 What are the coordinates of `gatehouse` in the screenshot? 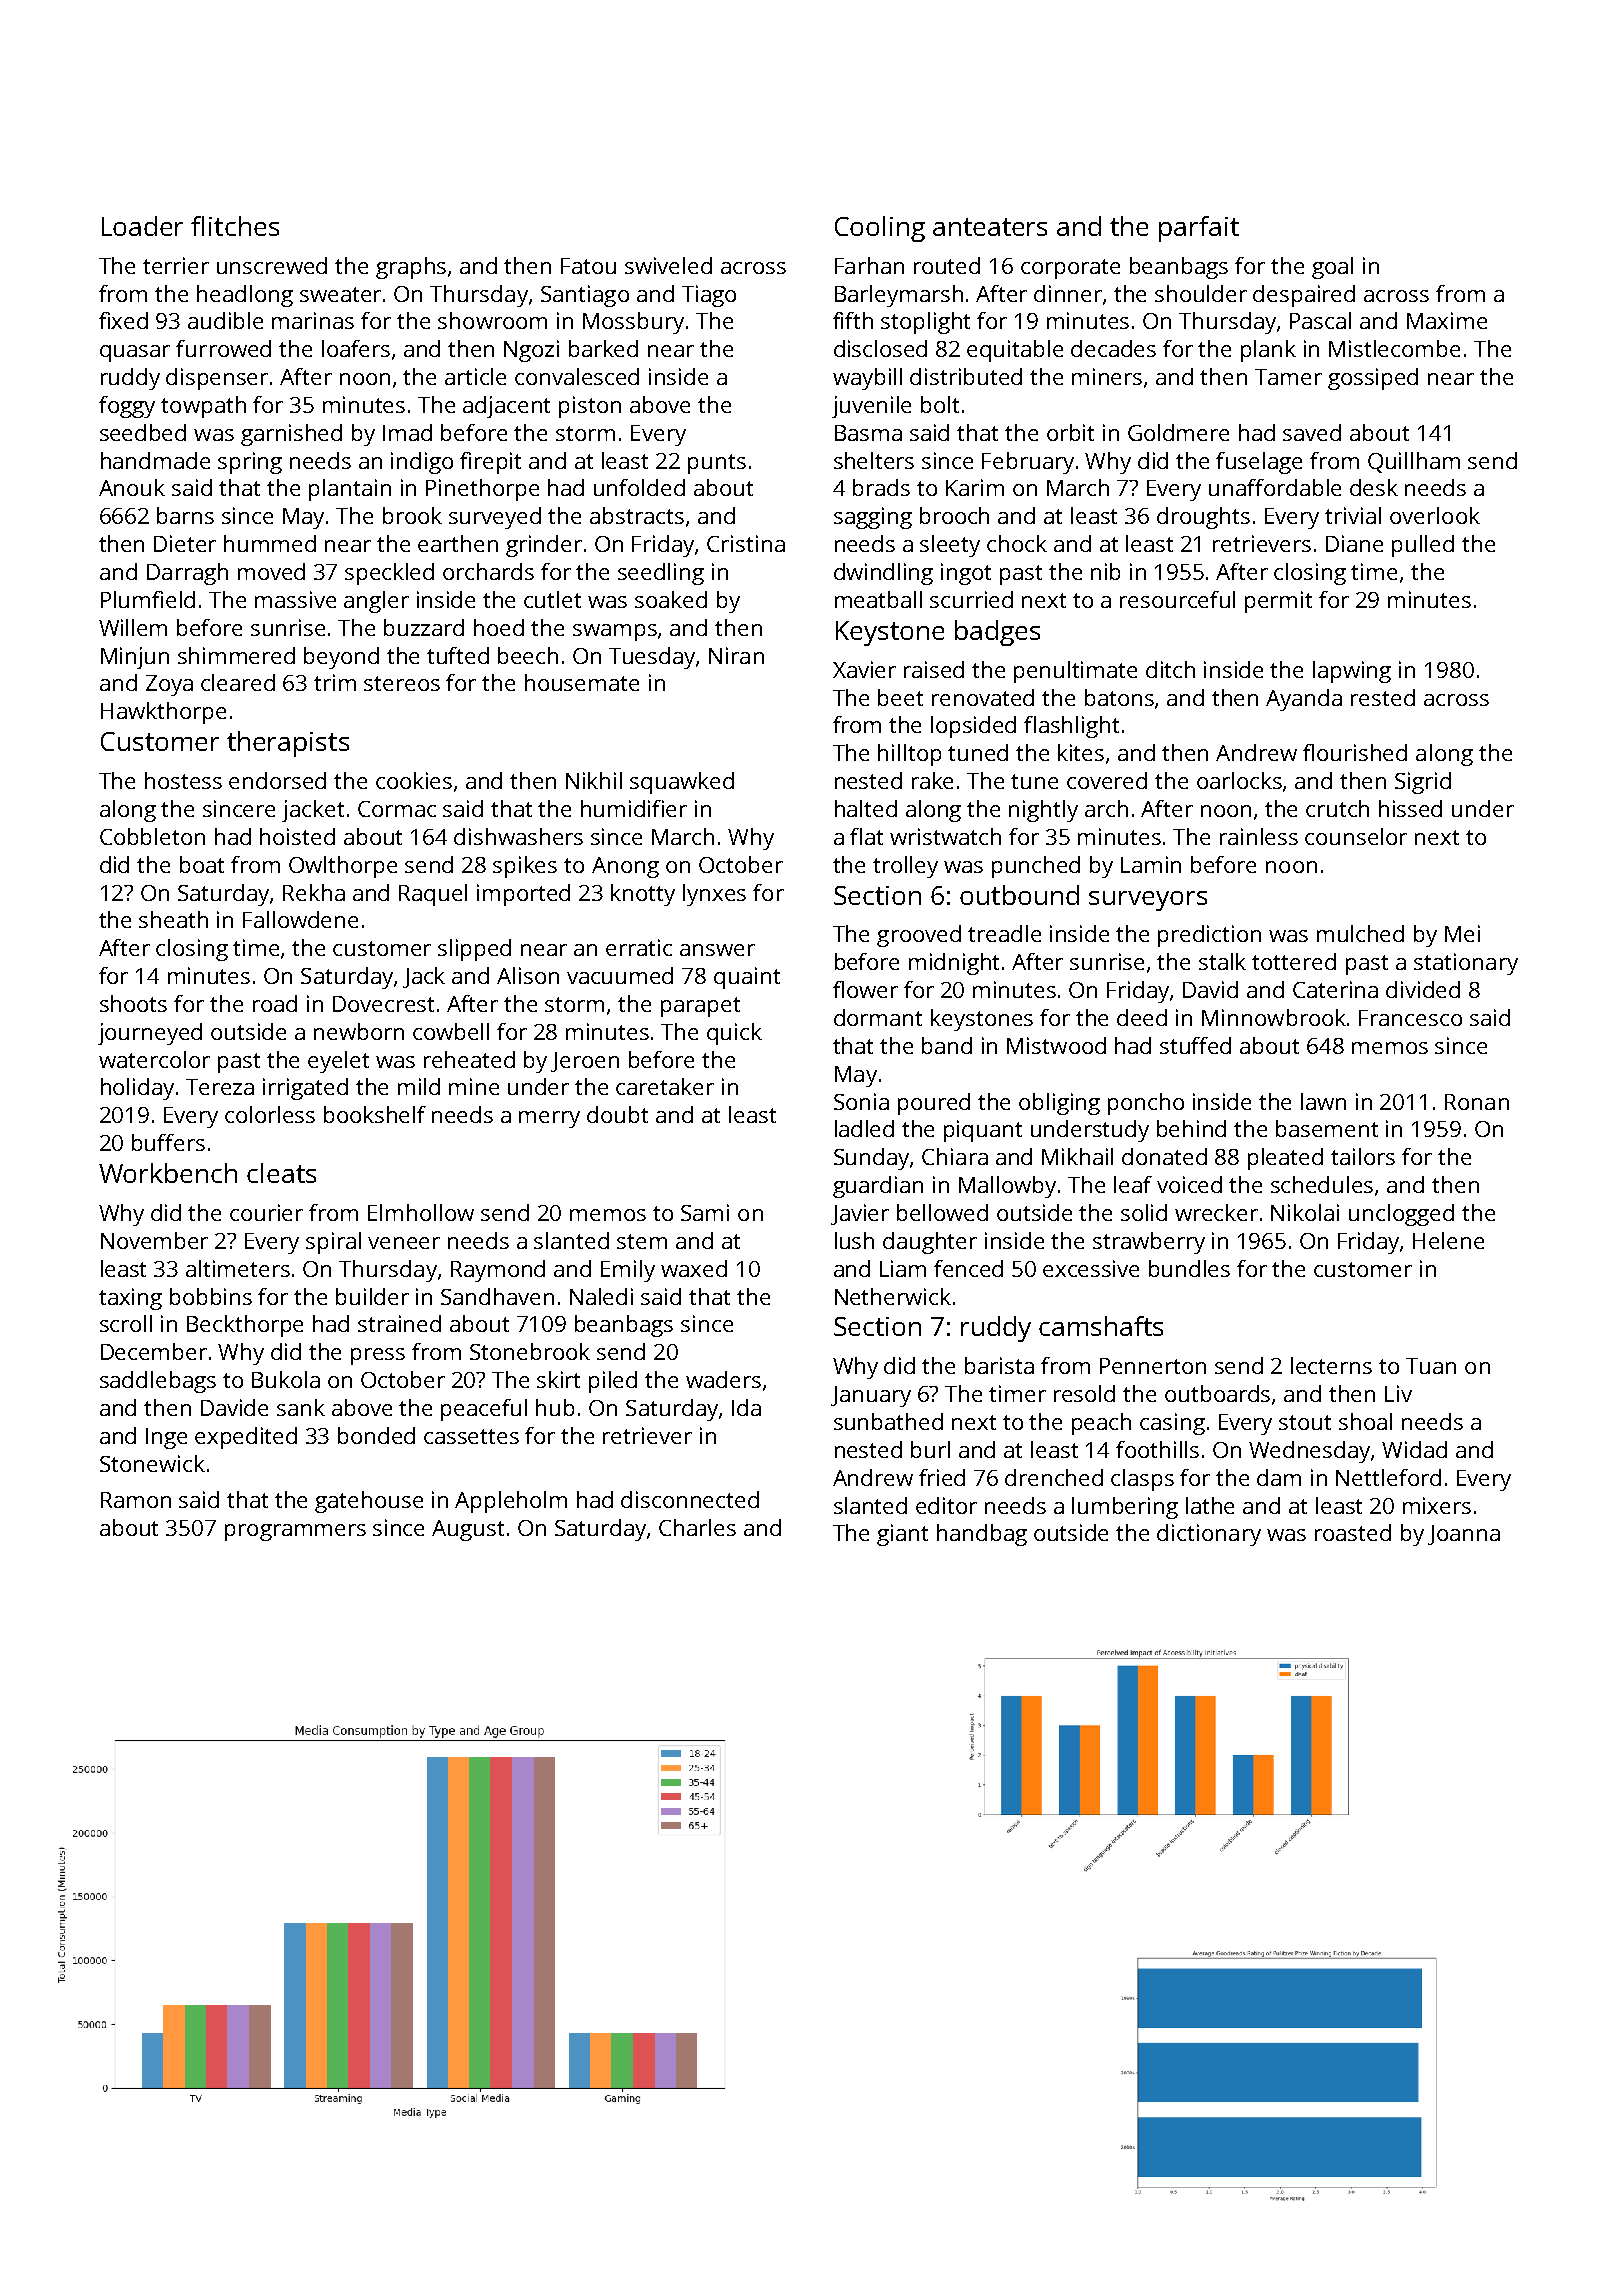 It's located at (369, 1502).
